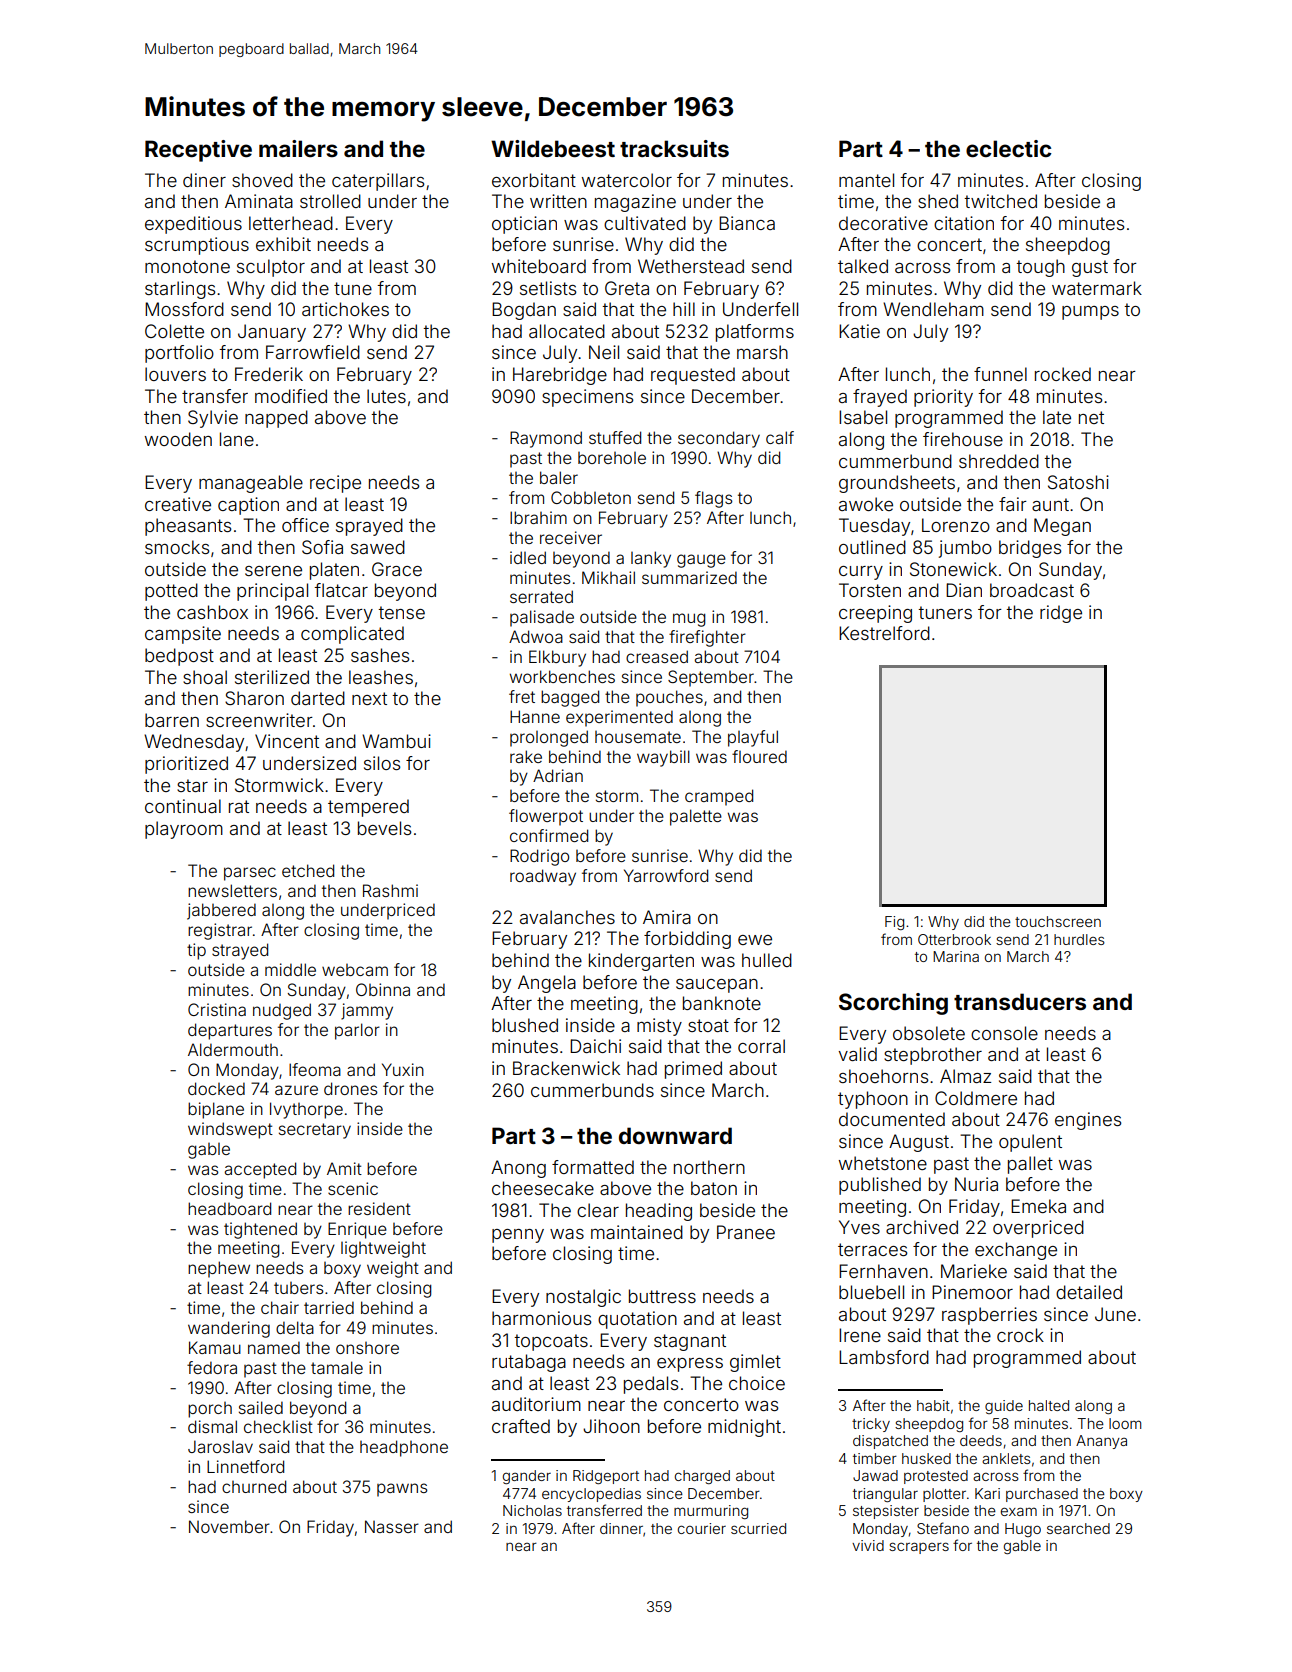 Image resolution: width=1292 pixels, height=1672 pixels. I want to click on harmonious, so click(541, 1318).
